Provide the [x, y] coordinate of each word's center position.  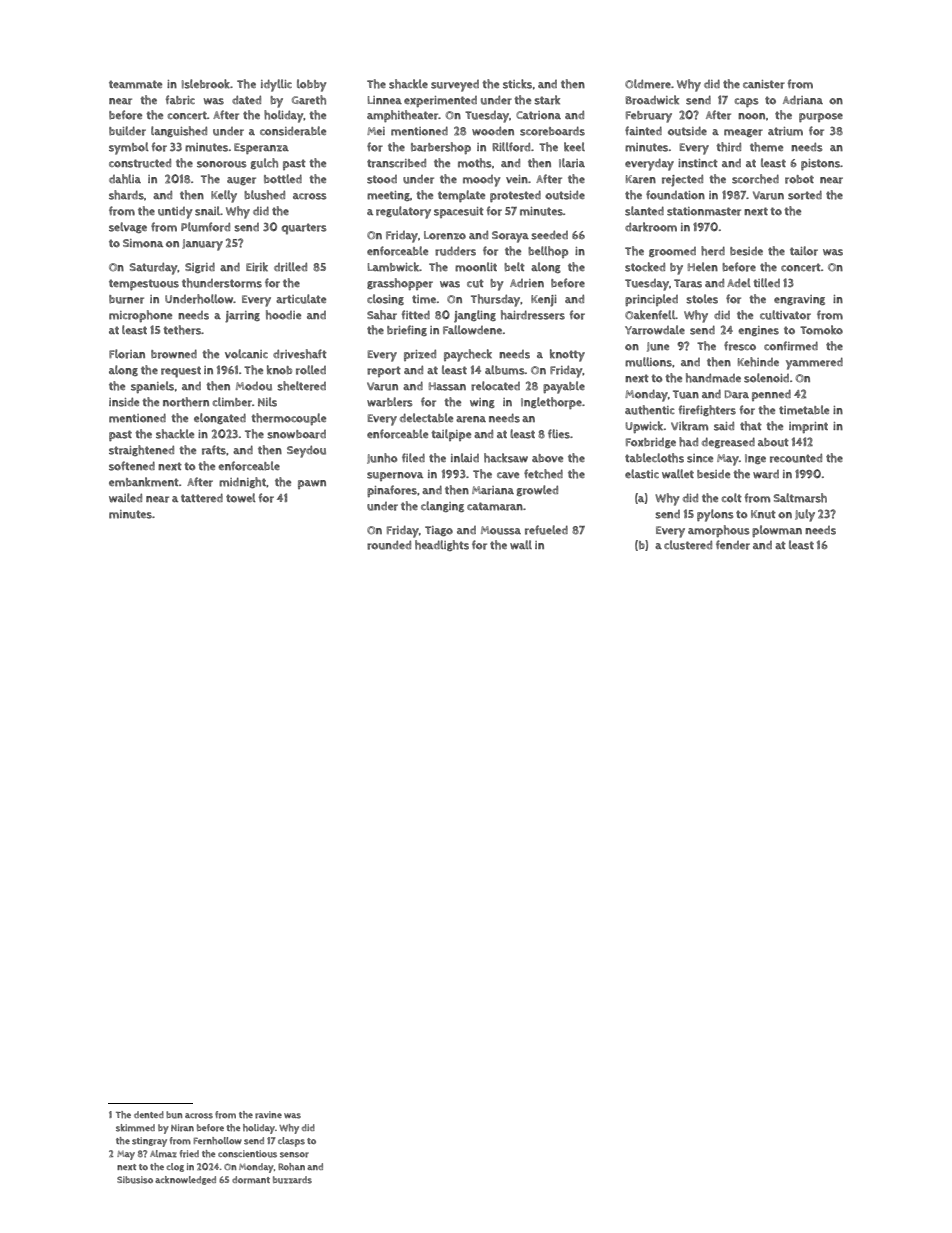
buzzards [292, 1180]
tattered [202, 498]
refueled [546, 530]
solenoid [766, 378]
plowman [777, 531]
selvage [128, 227]
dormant [251, 1180]
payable [564, 387]
